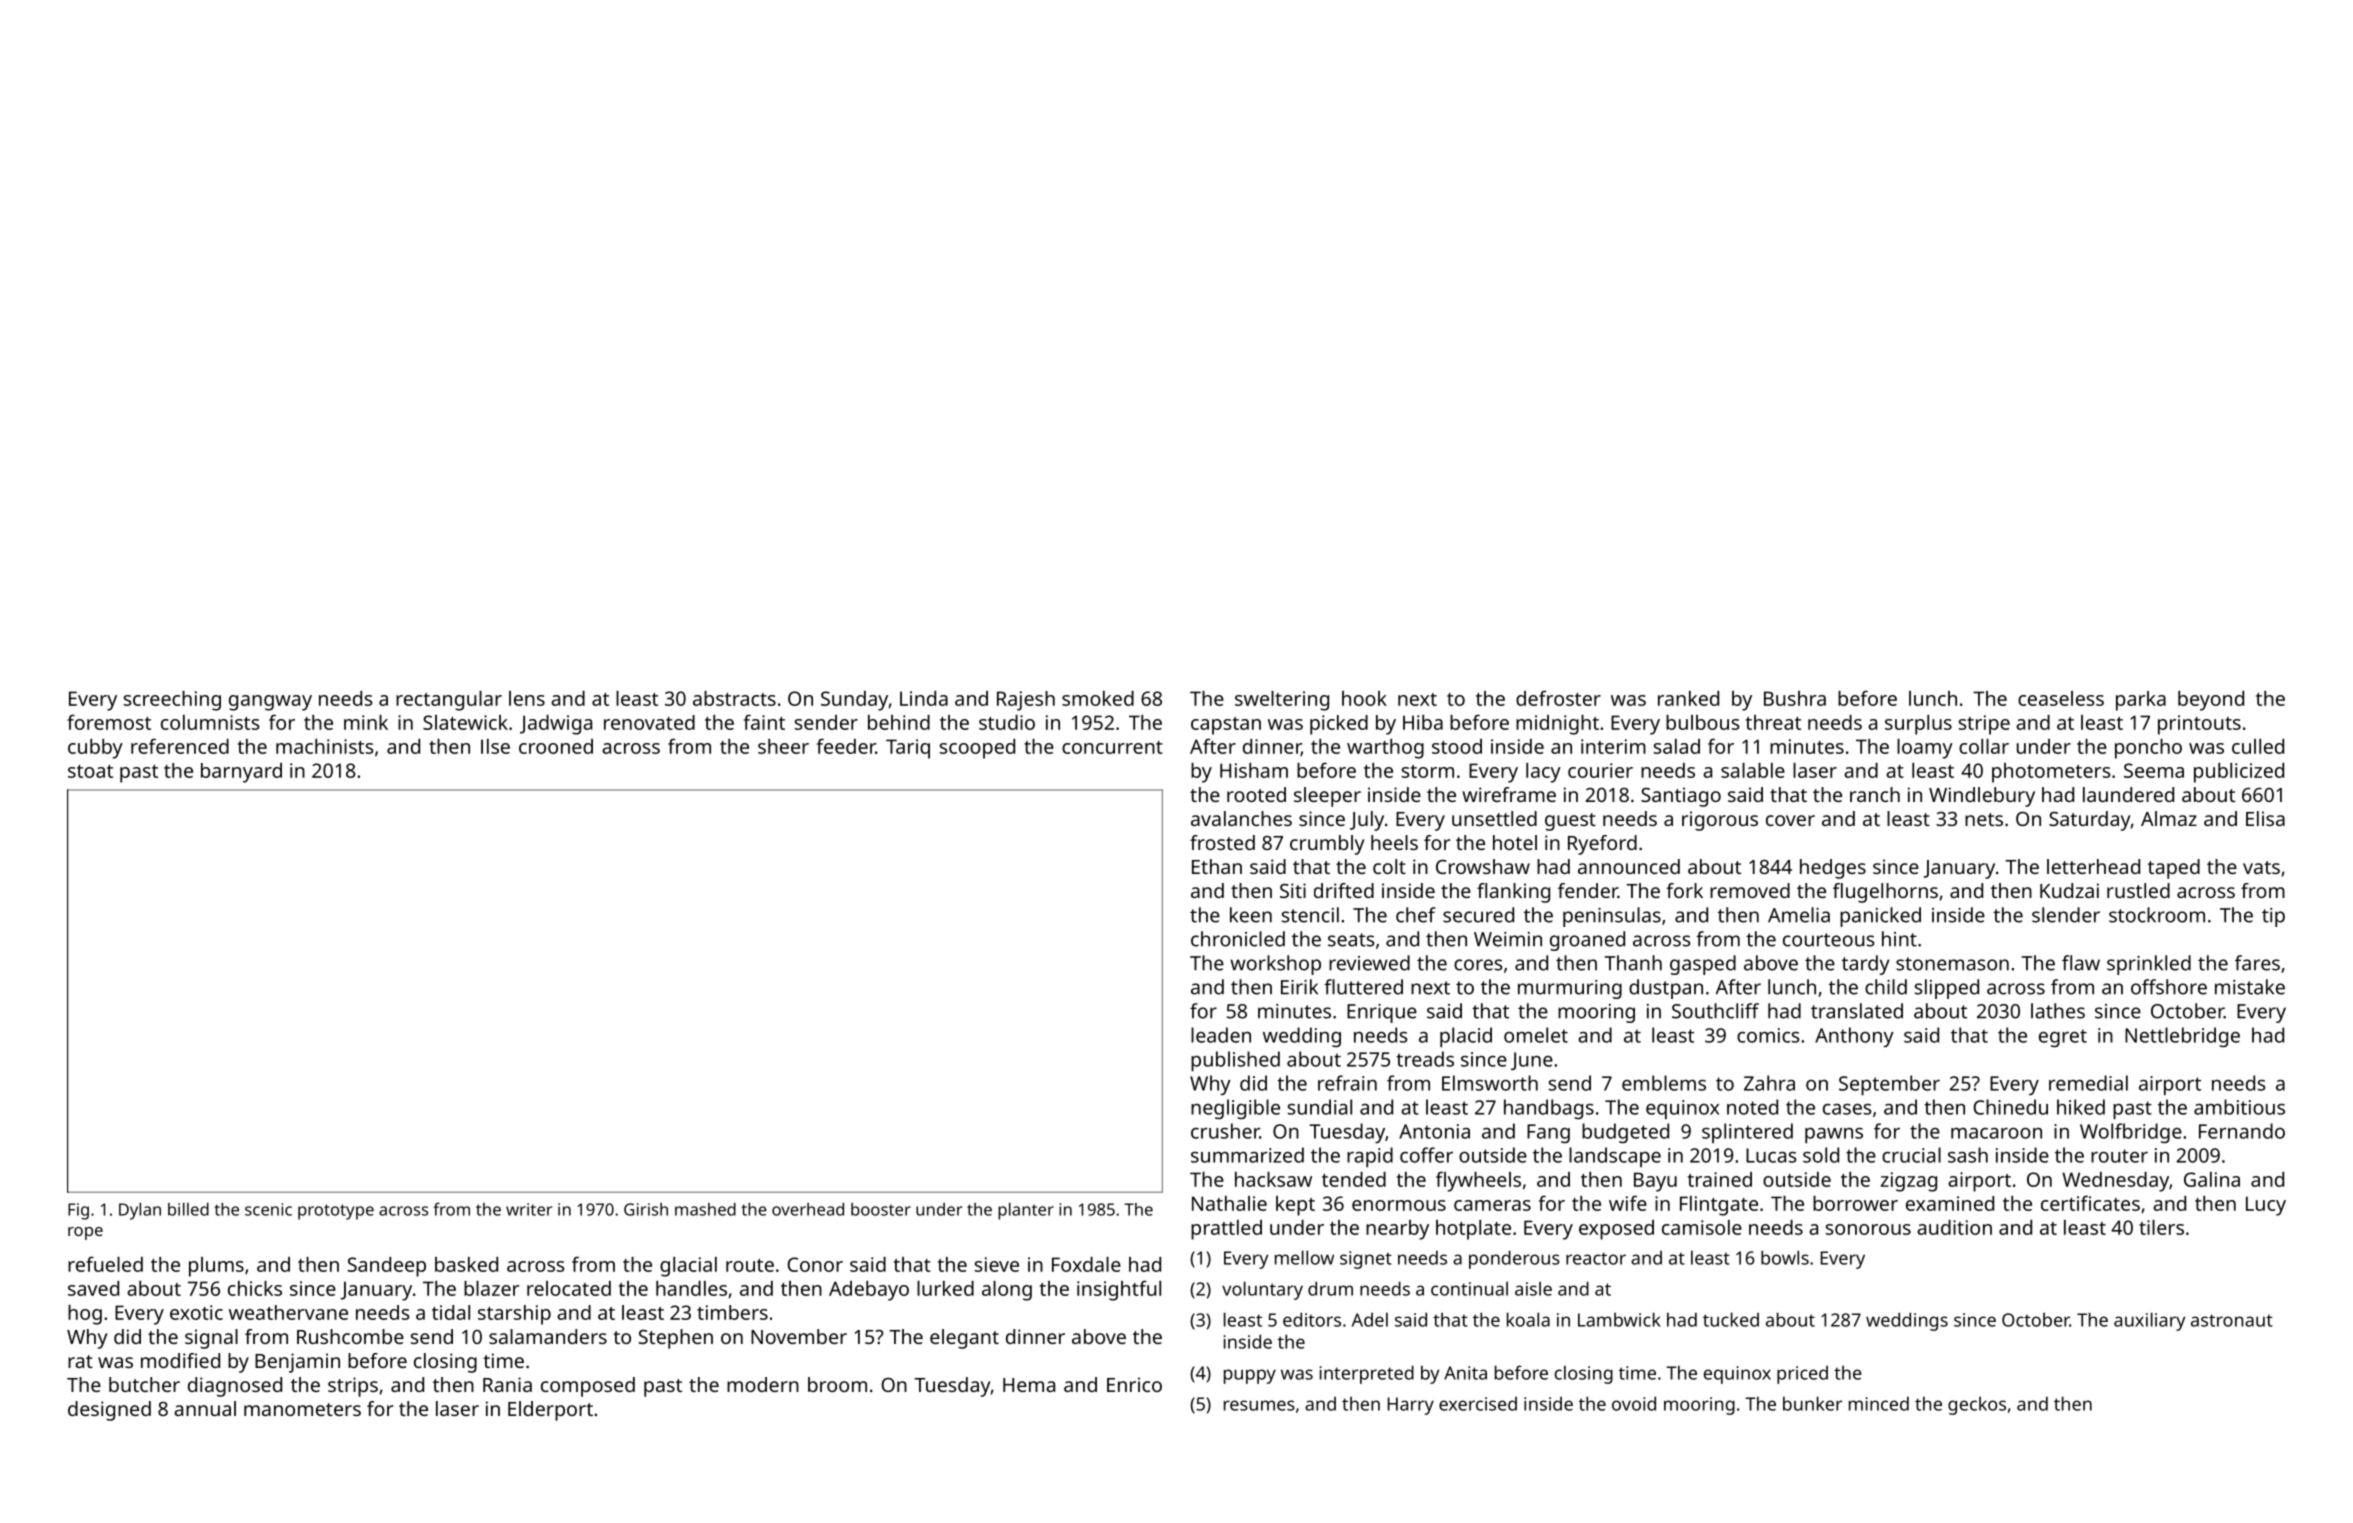 The image size is (2353, 1523). What do you see at coordinates (1918, 725) in the document?
I see `surplus` at bounding box center [1918, 725].
